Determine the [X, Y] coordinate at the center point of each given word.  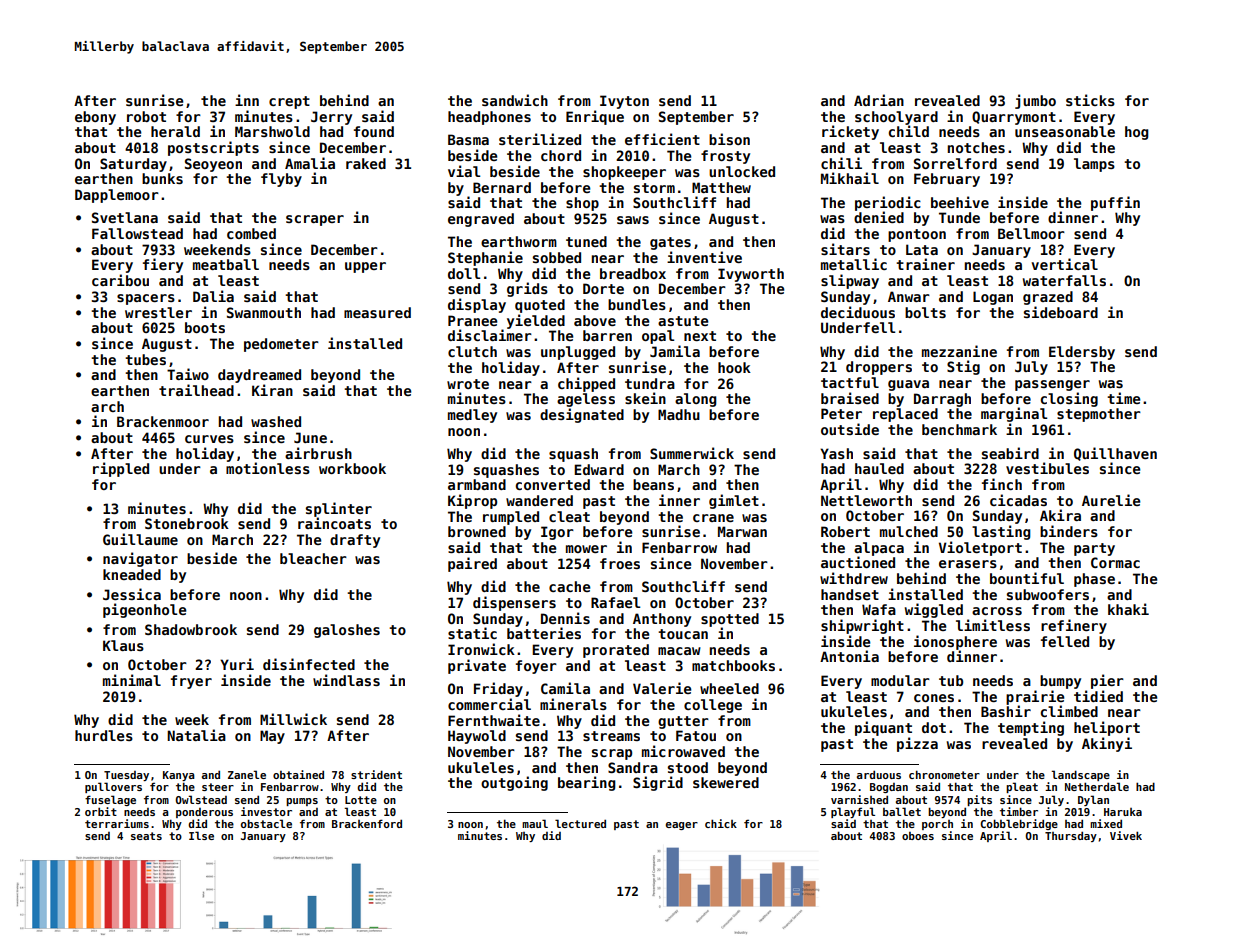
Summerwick [692, 453]
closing [1069, 399]
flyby [281, 180]
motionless [268, 468]
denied [879, 217]
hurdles [104, 735]
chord [561, 155]
